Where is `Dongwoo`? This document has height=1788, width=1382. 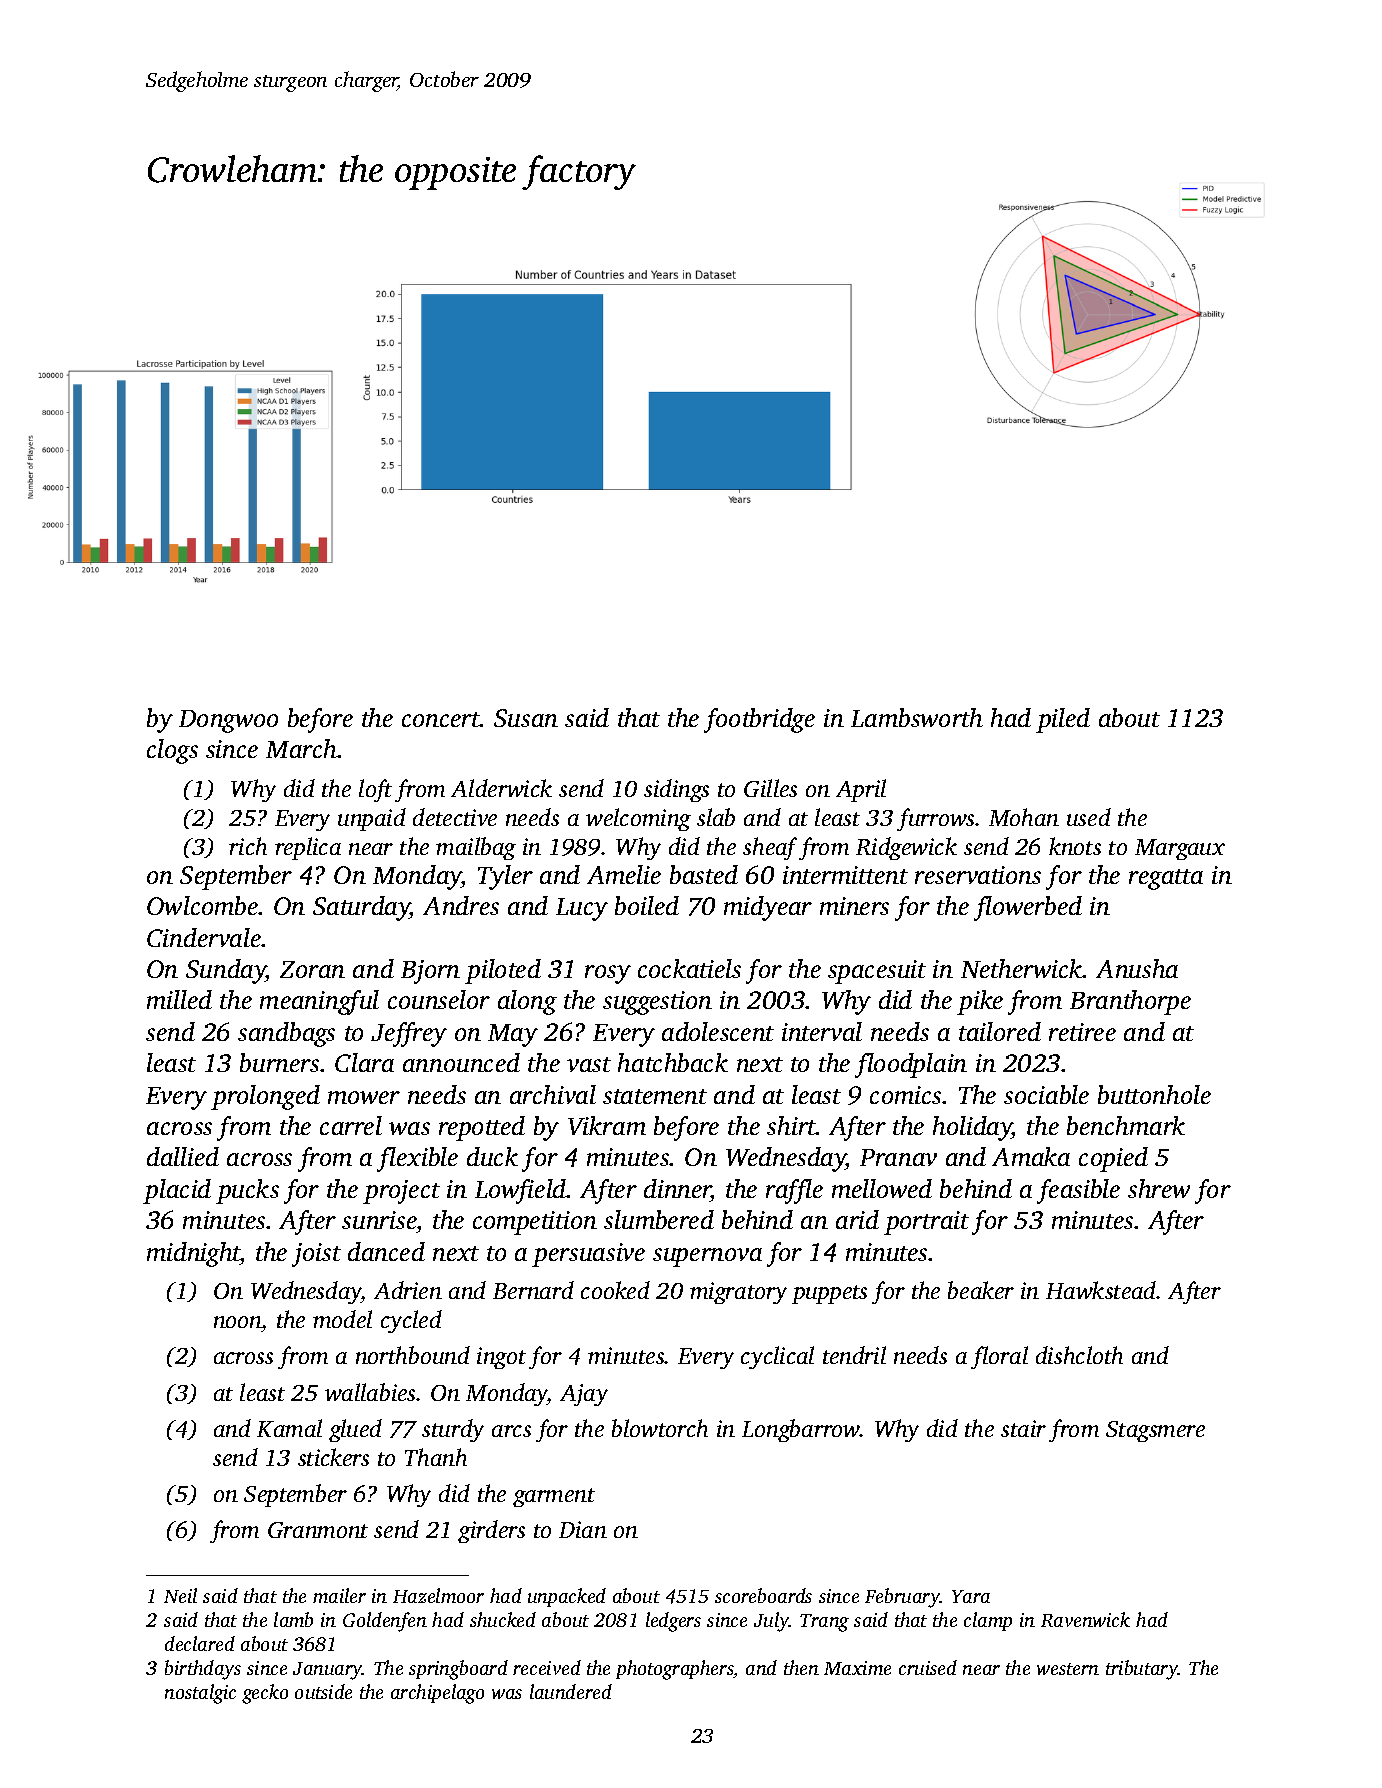
Dongwoo is located at coordinates (228, 721).
